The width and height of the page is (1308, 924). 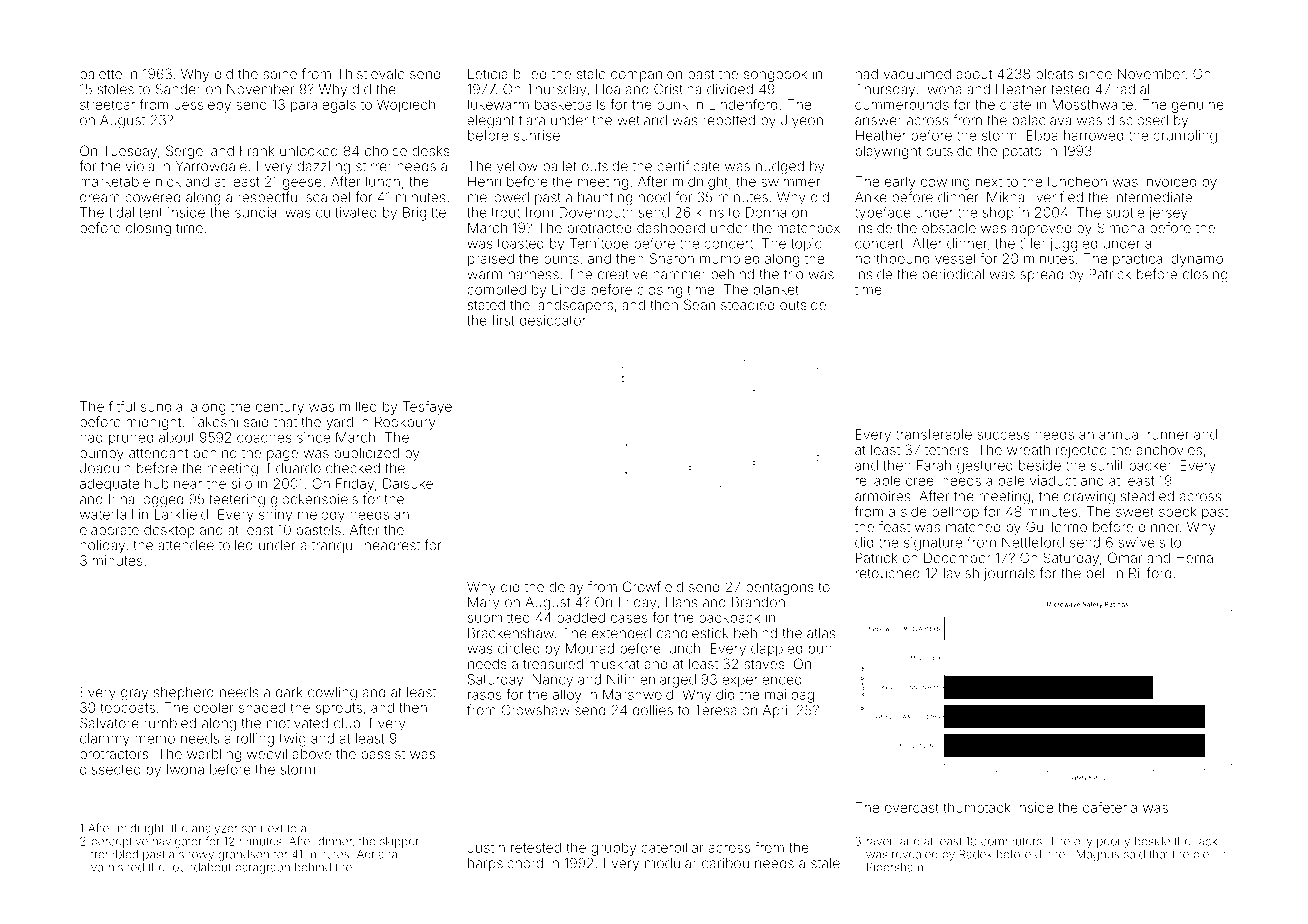 What do you see at coordinates (1054, 75) in the page?
I see `pleats` at bounding box center [1054, 75].
